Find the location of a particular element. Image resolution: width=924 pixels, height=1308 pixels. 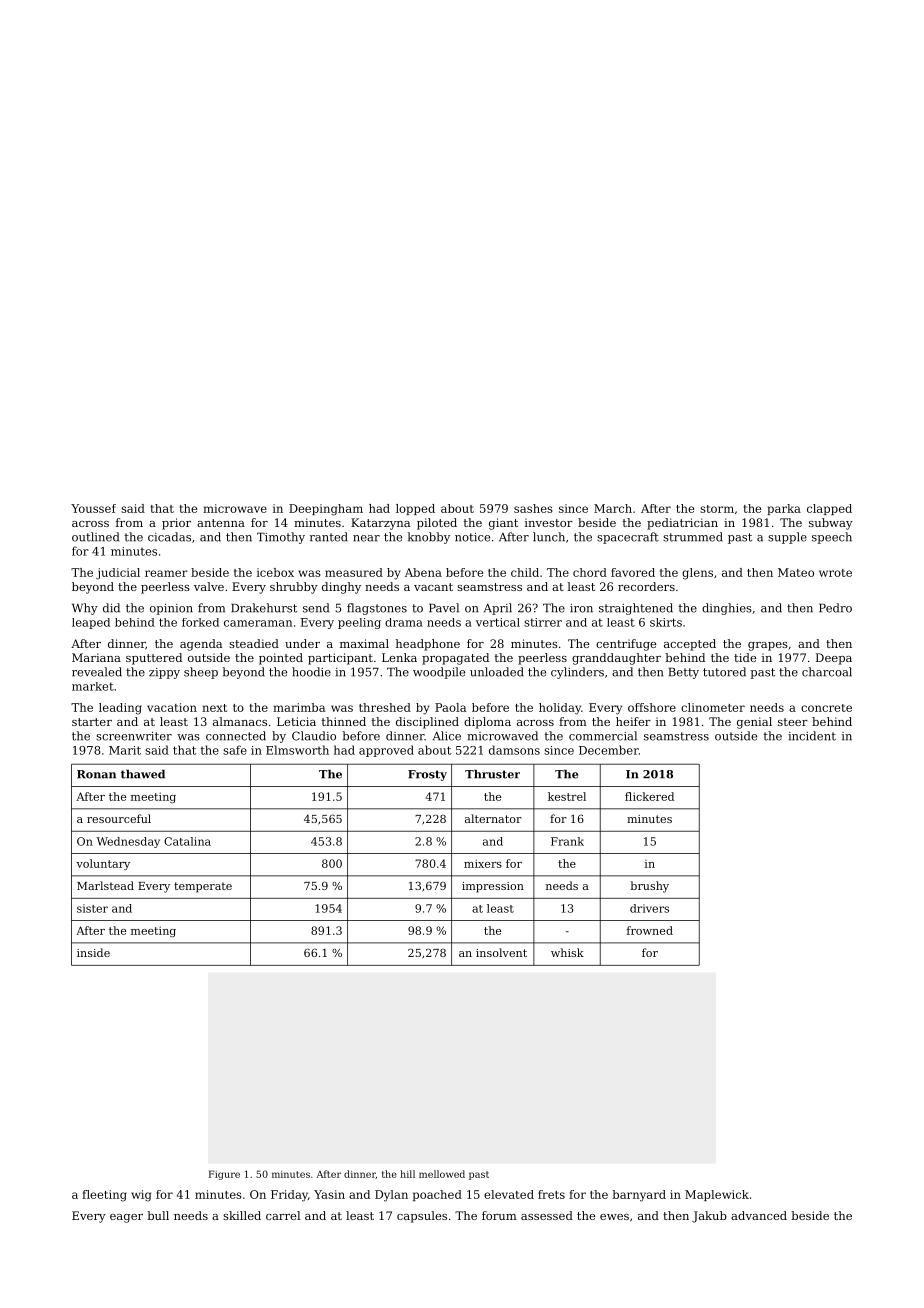

voluntary is located at coordinates (103, 864).
